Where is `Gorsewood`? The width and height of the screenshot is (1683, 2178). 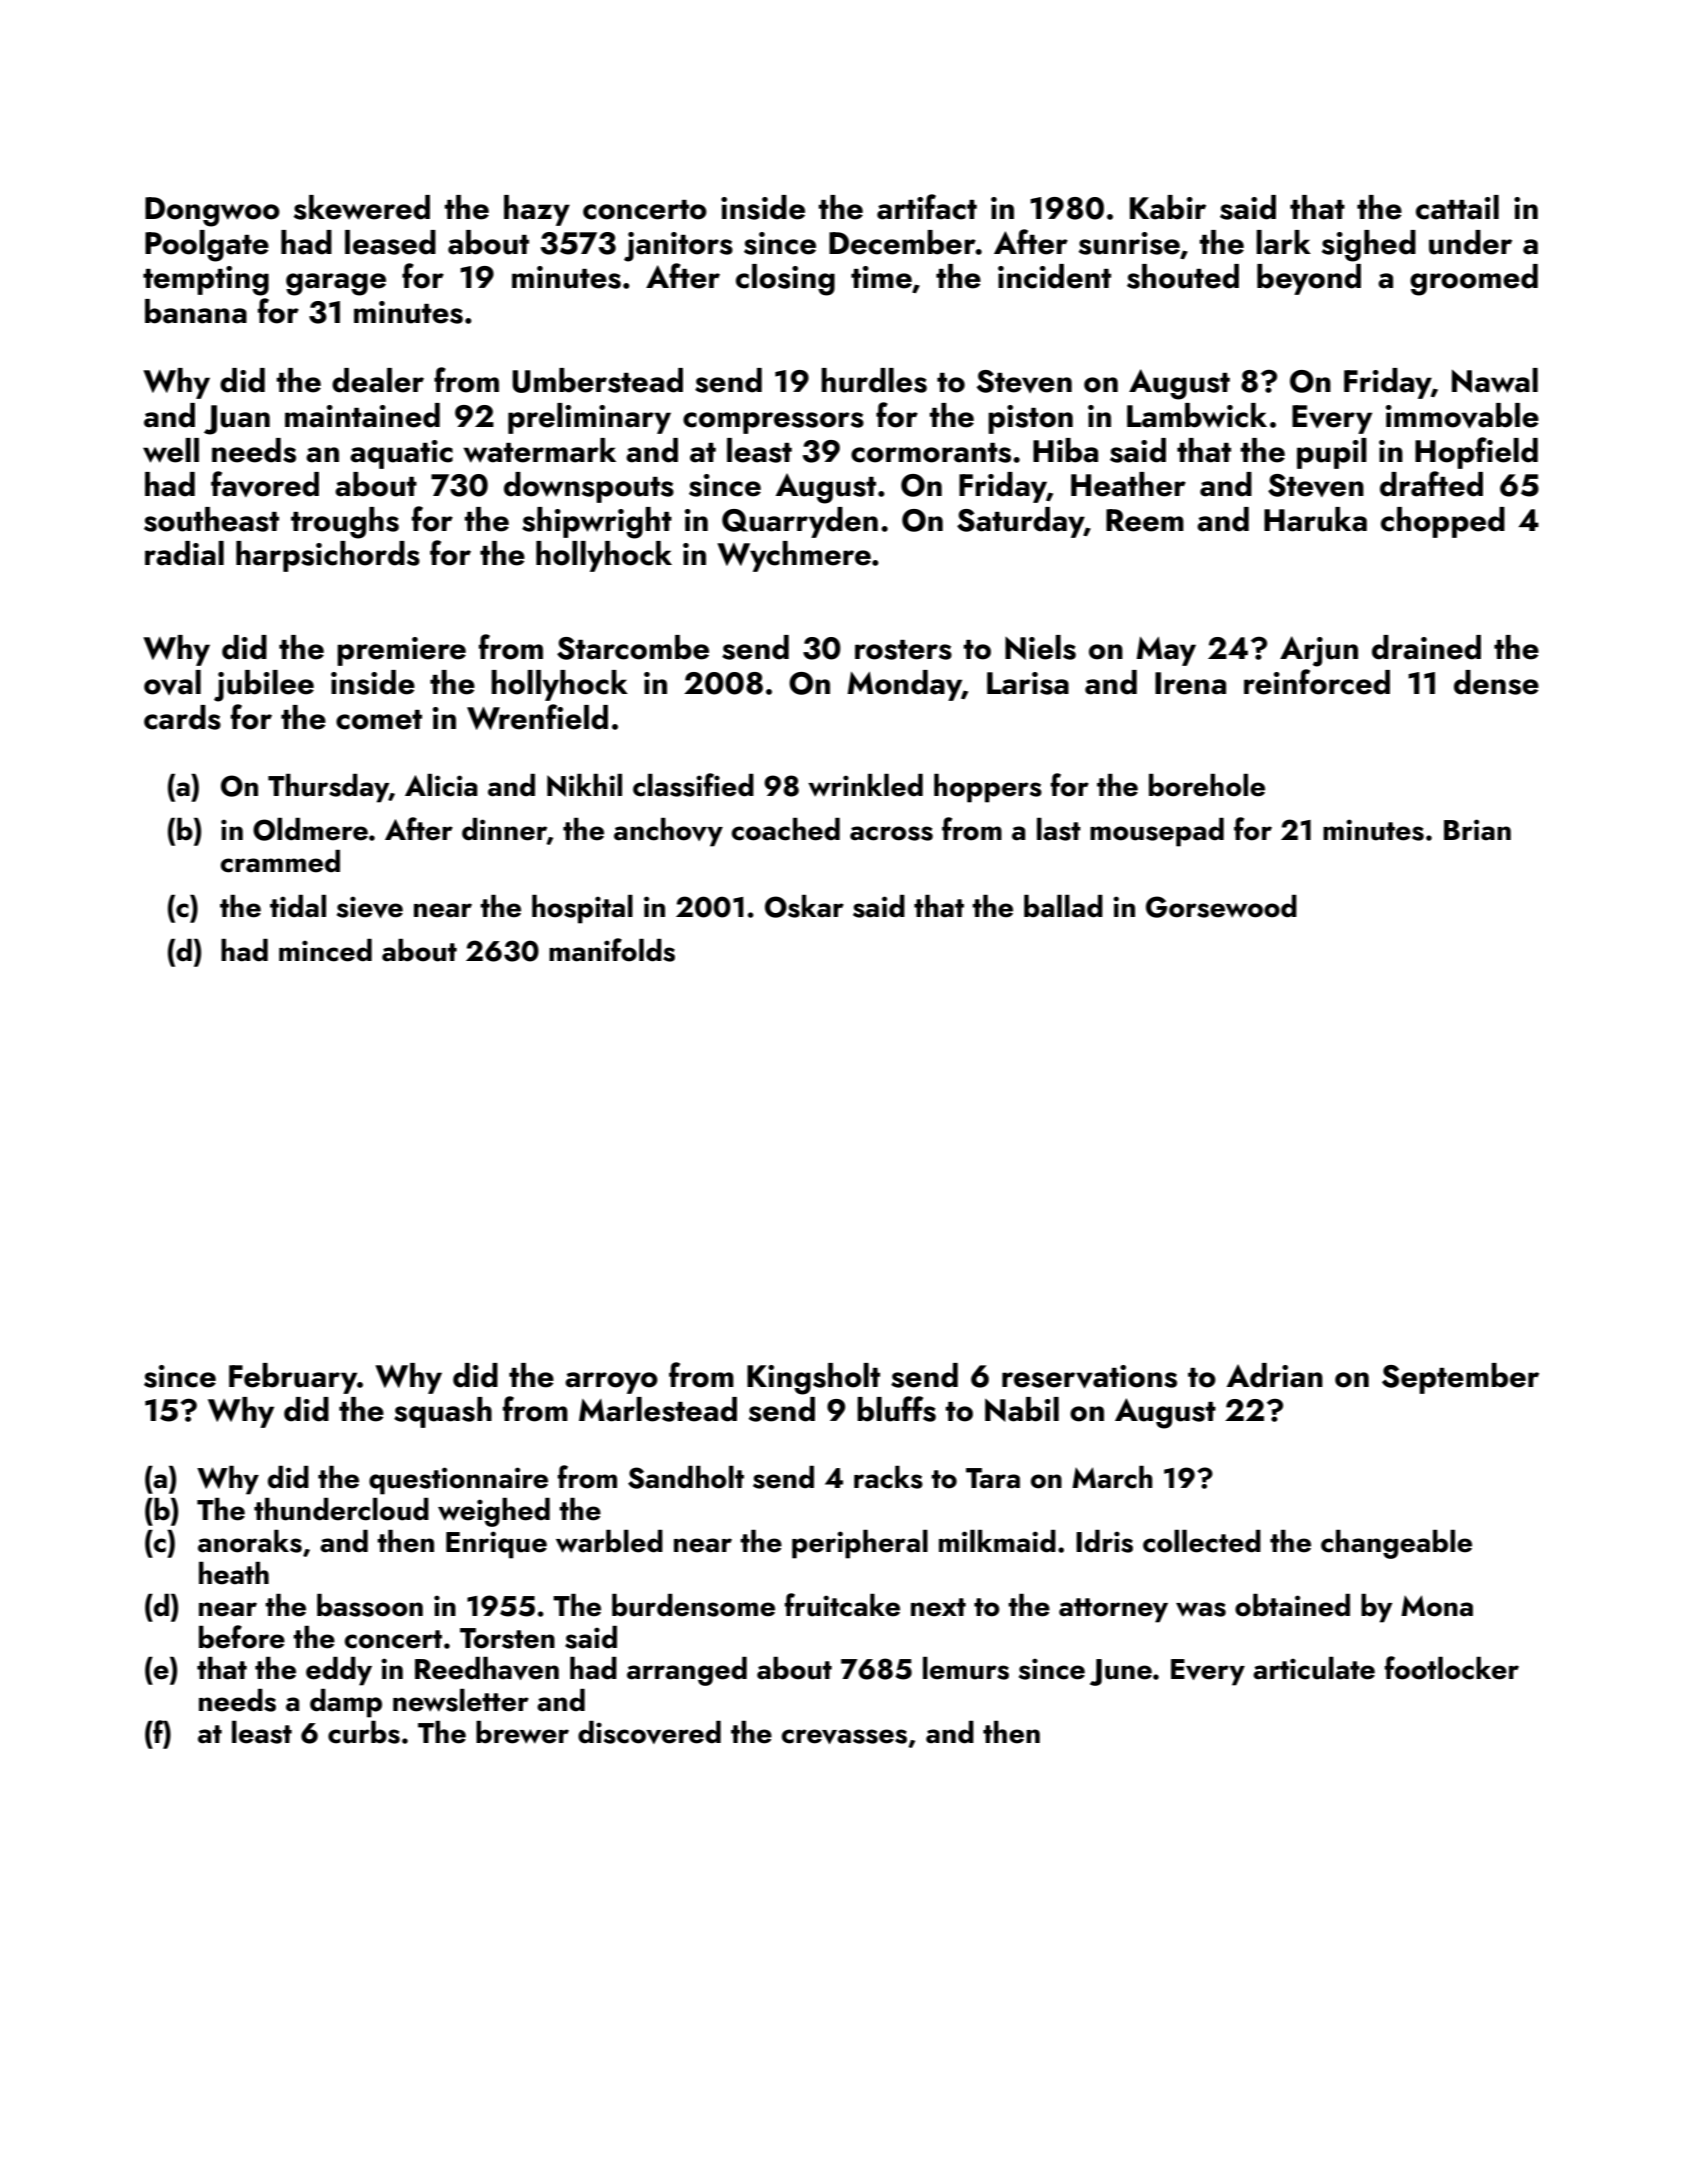 Gorsewood is located at coordinates (1221, 906).
